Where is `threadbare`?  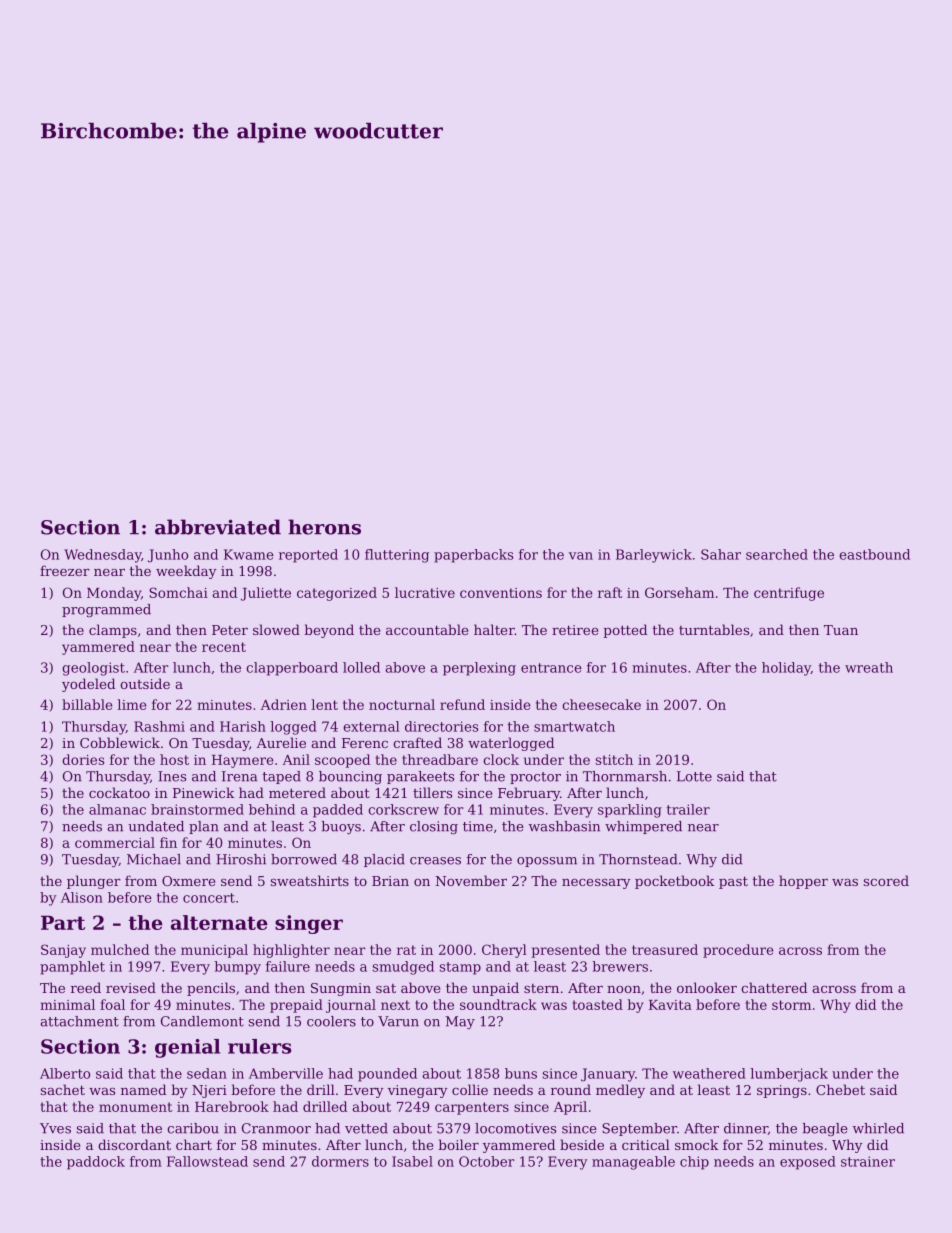 threadbare is located at coordinates (440, 759).
